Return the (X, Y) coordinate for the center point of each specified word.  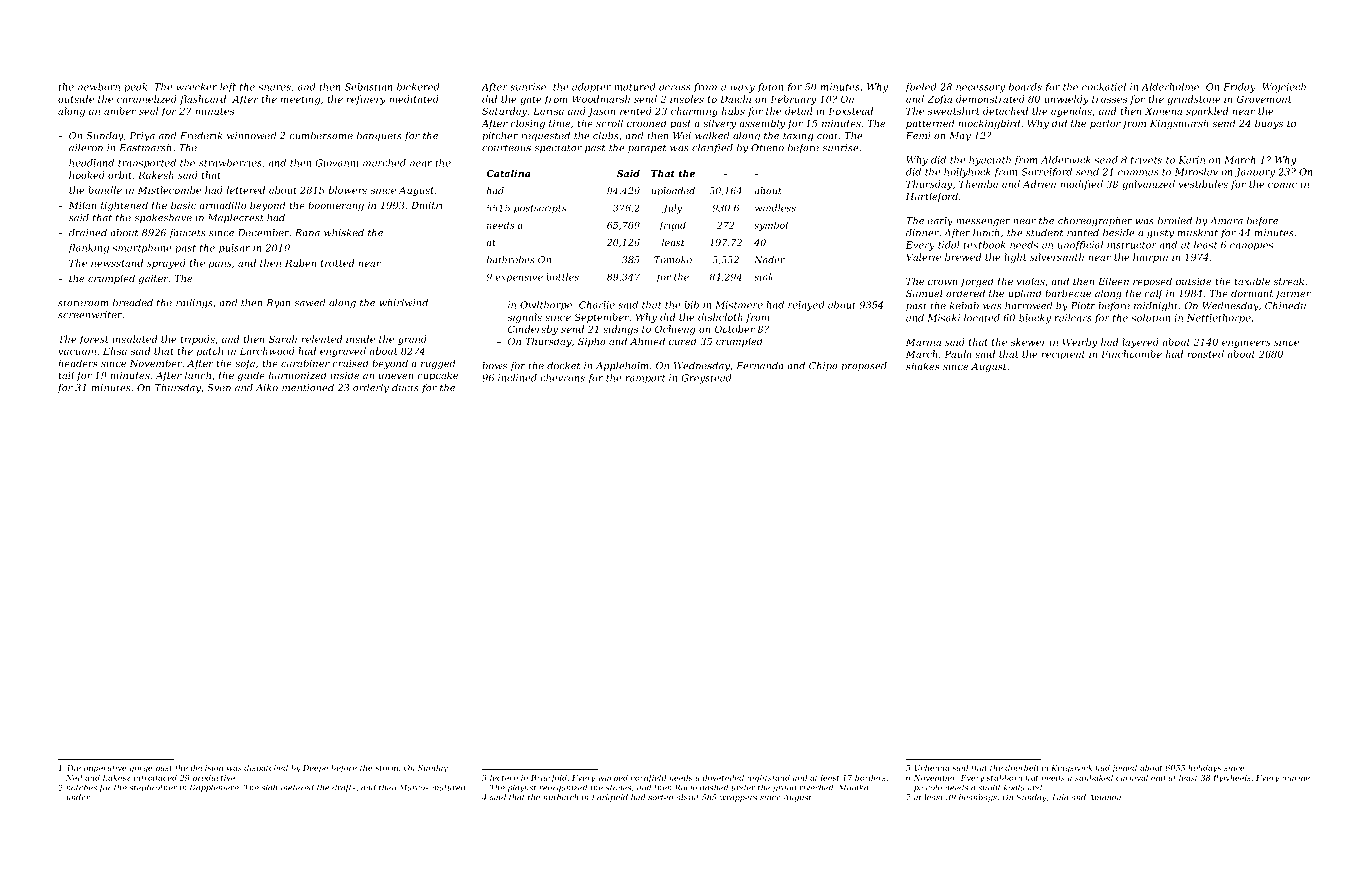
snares (275, 88)
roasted (1205, 354)
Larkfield (610, 798)
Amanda (1105, 797)
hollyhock (967, 173)
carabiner (305, 363)
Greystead (706, 379)
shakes (923, 366)
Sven (219, 388)
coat (827, 136)
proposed (864, 366)
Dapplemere (214, 788)
